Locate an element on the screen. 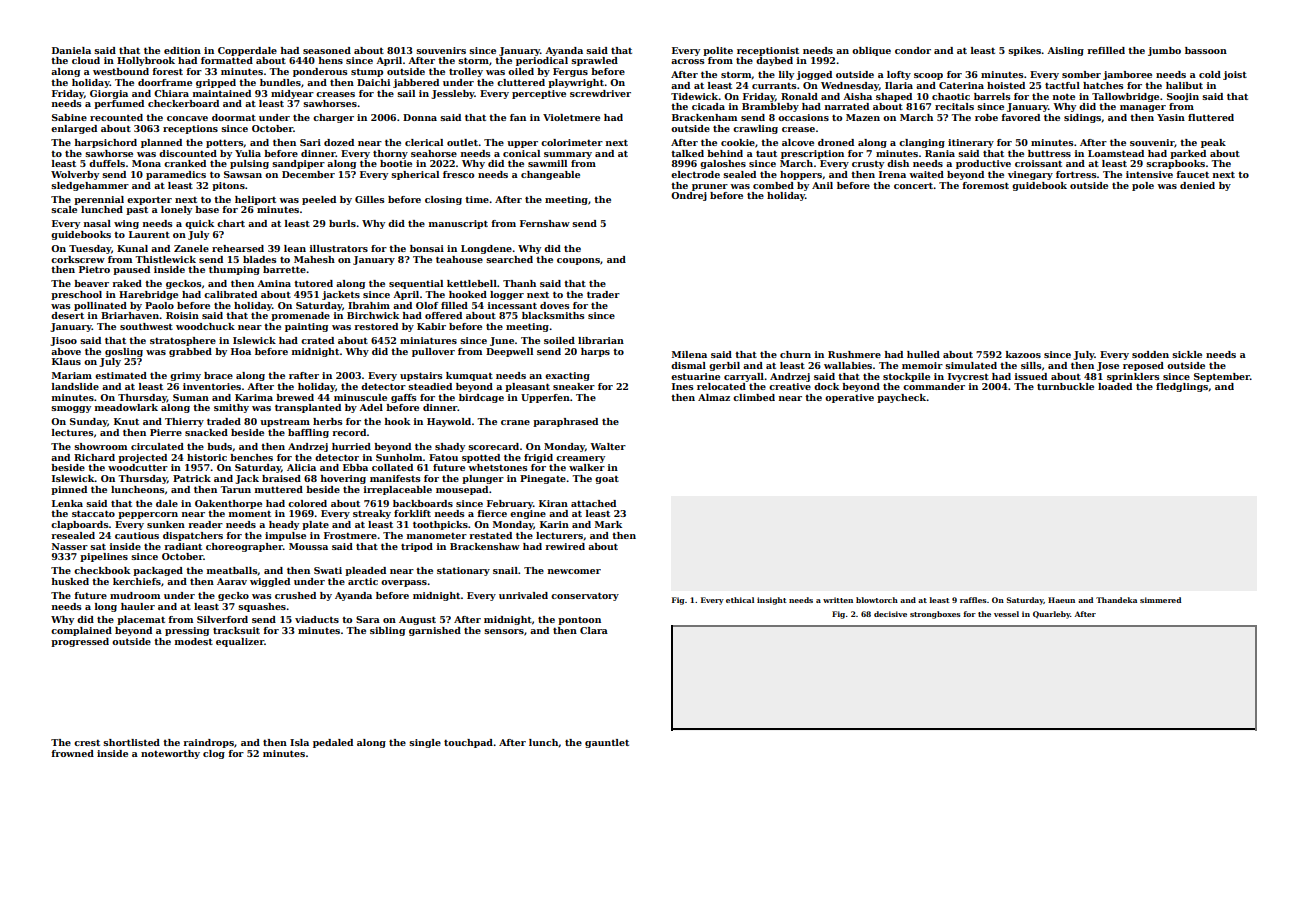 This screenshot has width=1308, height=924. Hollybrook is located at coordinates (146, 61).
